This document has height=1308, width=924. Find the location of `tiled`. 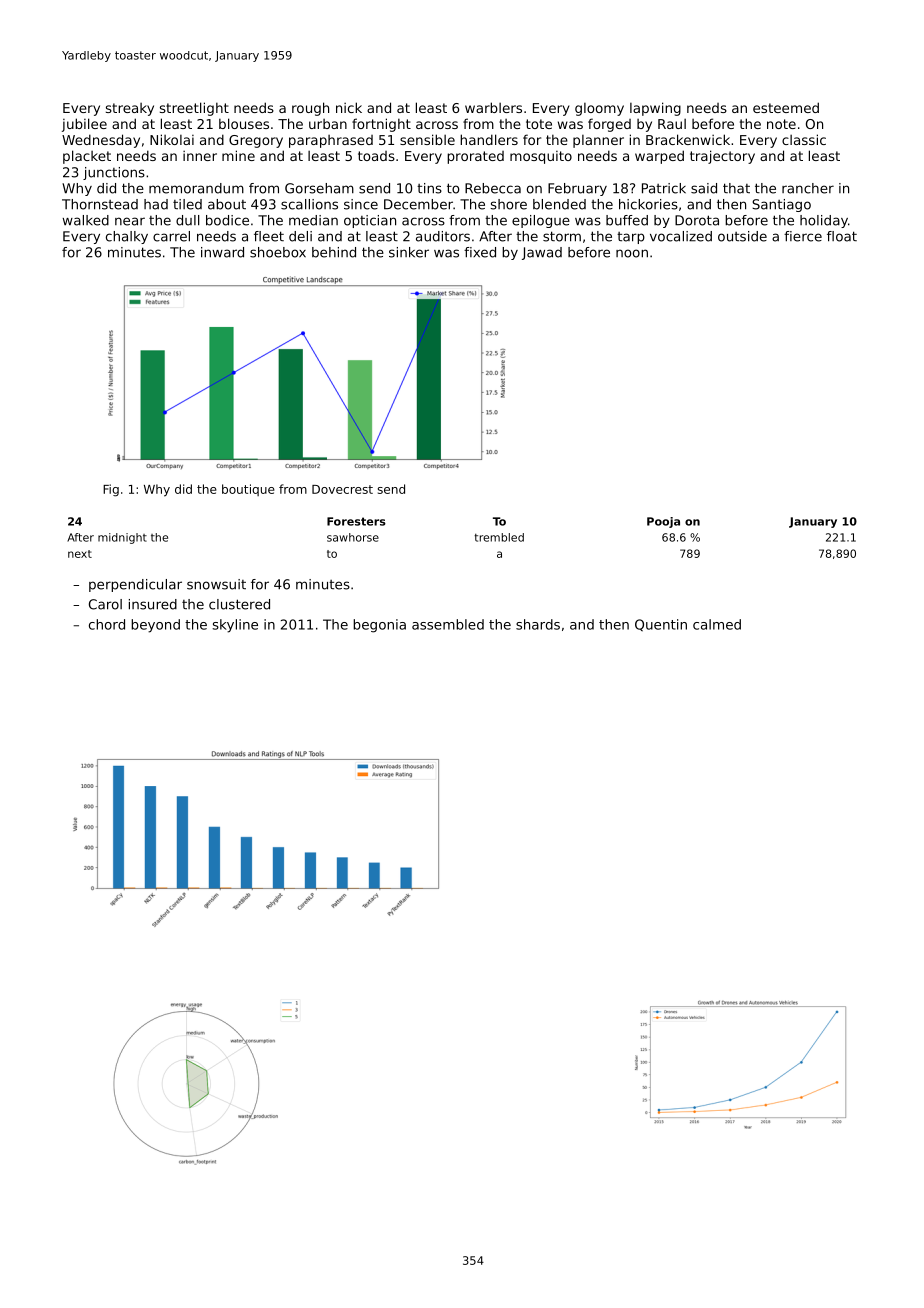

tiled is located at coordinates (187, 204).
